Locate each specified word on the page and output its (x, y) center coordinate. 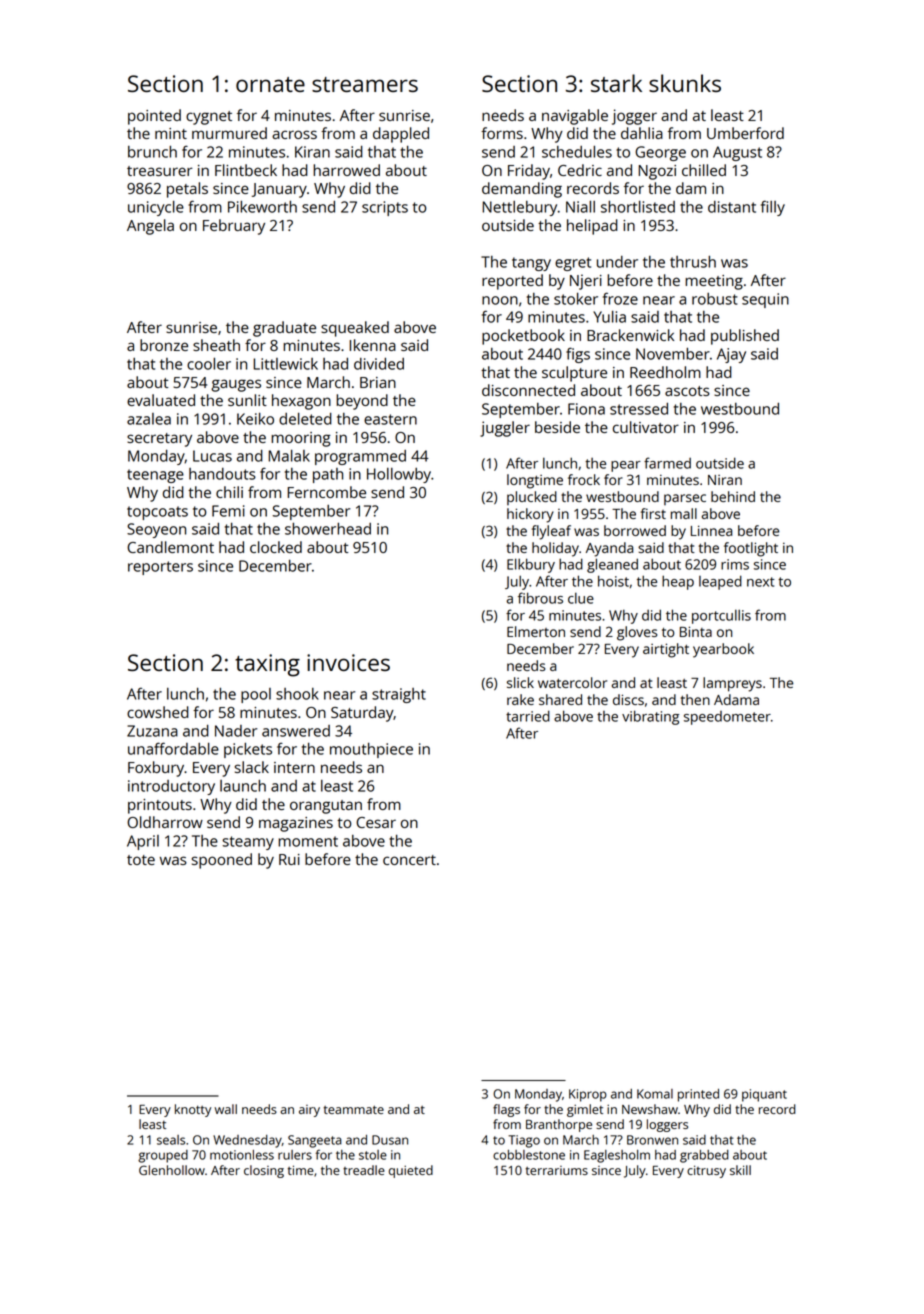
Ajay (731, 355)
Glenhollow (172, 1170)
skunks (685, 83)
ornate (270, 84)
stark (616, 83)
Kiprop (588, 1095)
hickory (530, 515)
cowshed (158, 712)
